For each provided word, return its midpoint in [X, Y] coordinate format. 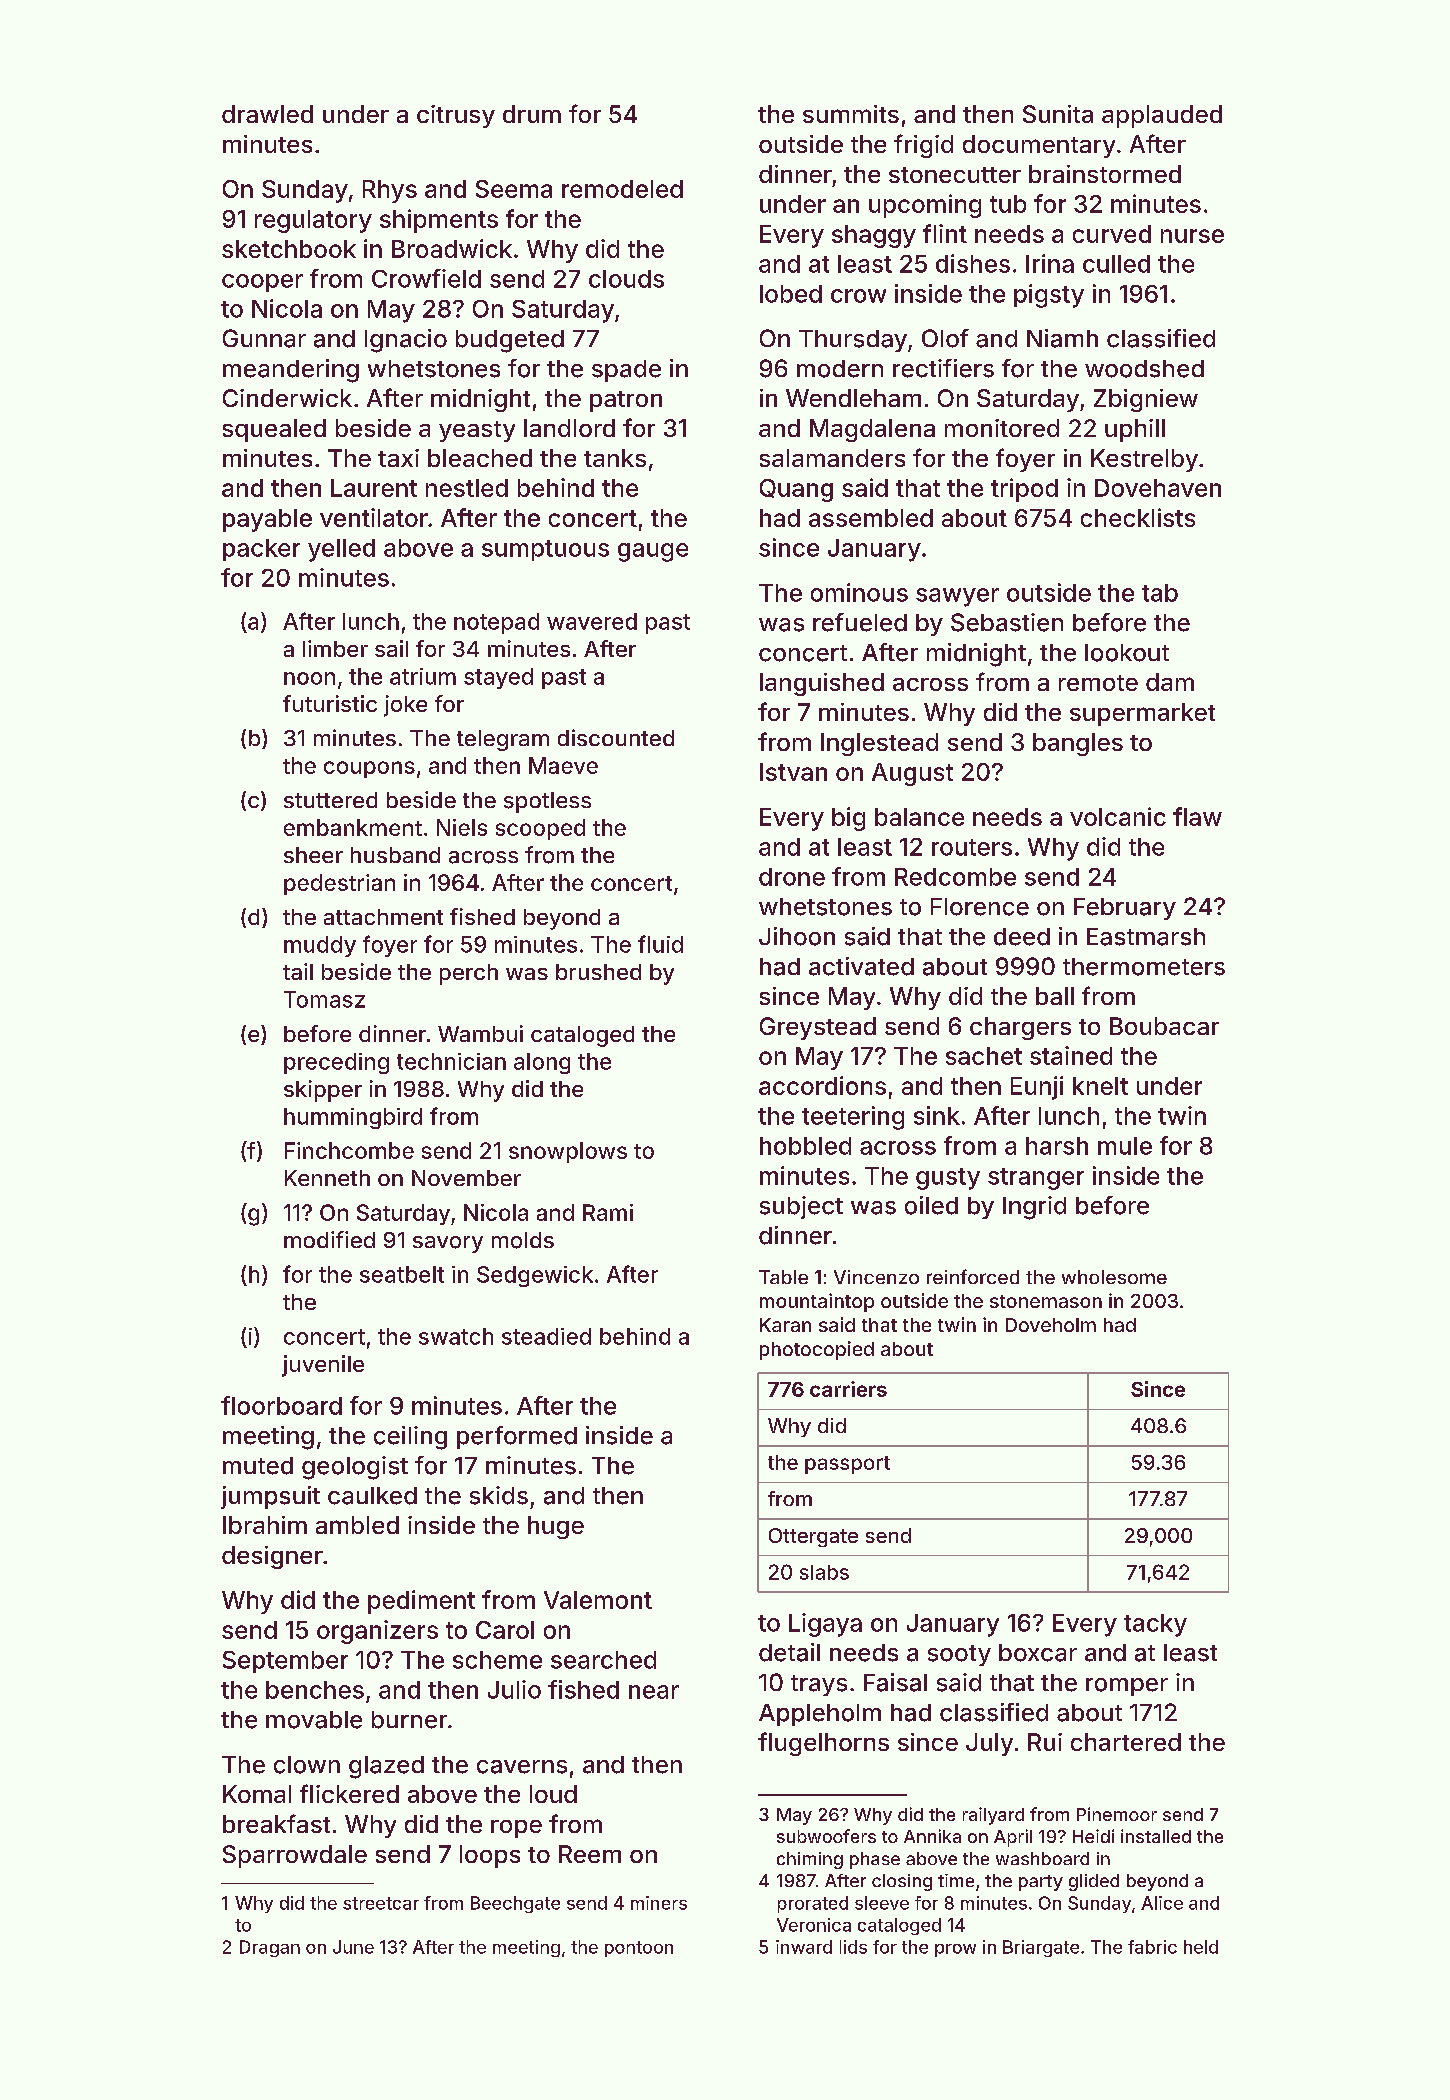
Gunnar [264, 338]
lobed [791, 294]
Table [783, 1277]
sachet [984, 1056]
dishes [973, 263]
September [285, 1662]
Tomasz [324, 999]
